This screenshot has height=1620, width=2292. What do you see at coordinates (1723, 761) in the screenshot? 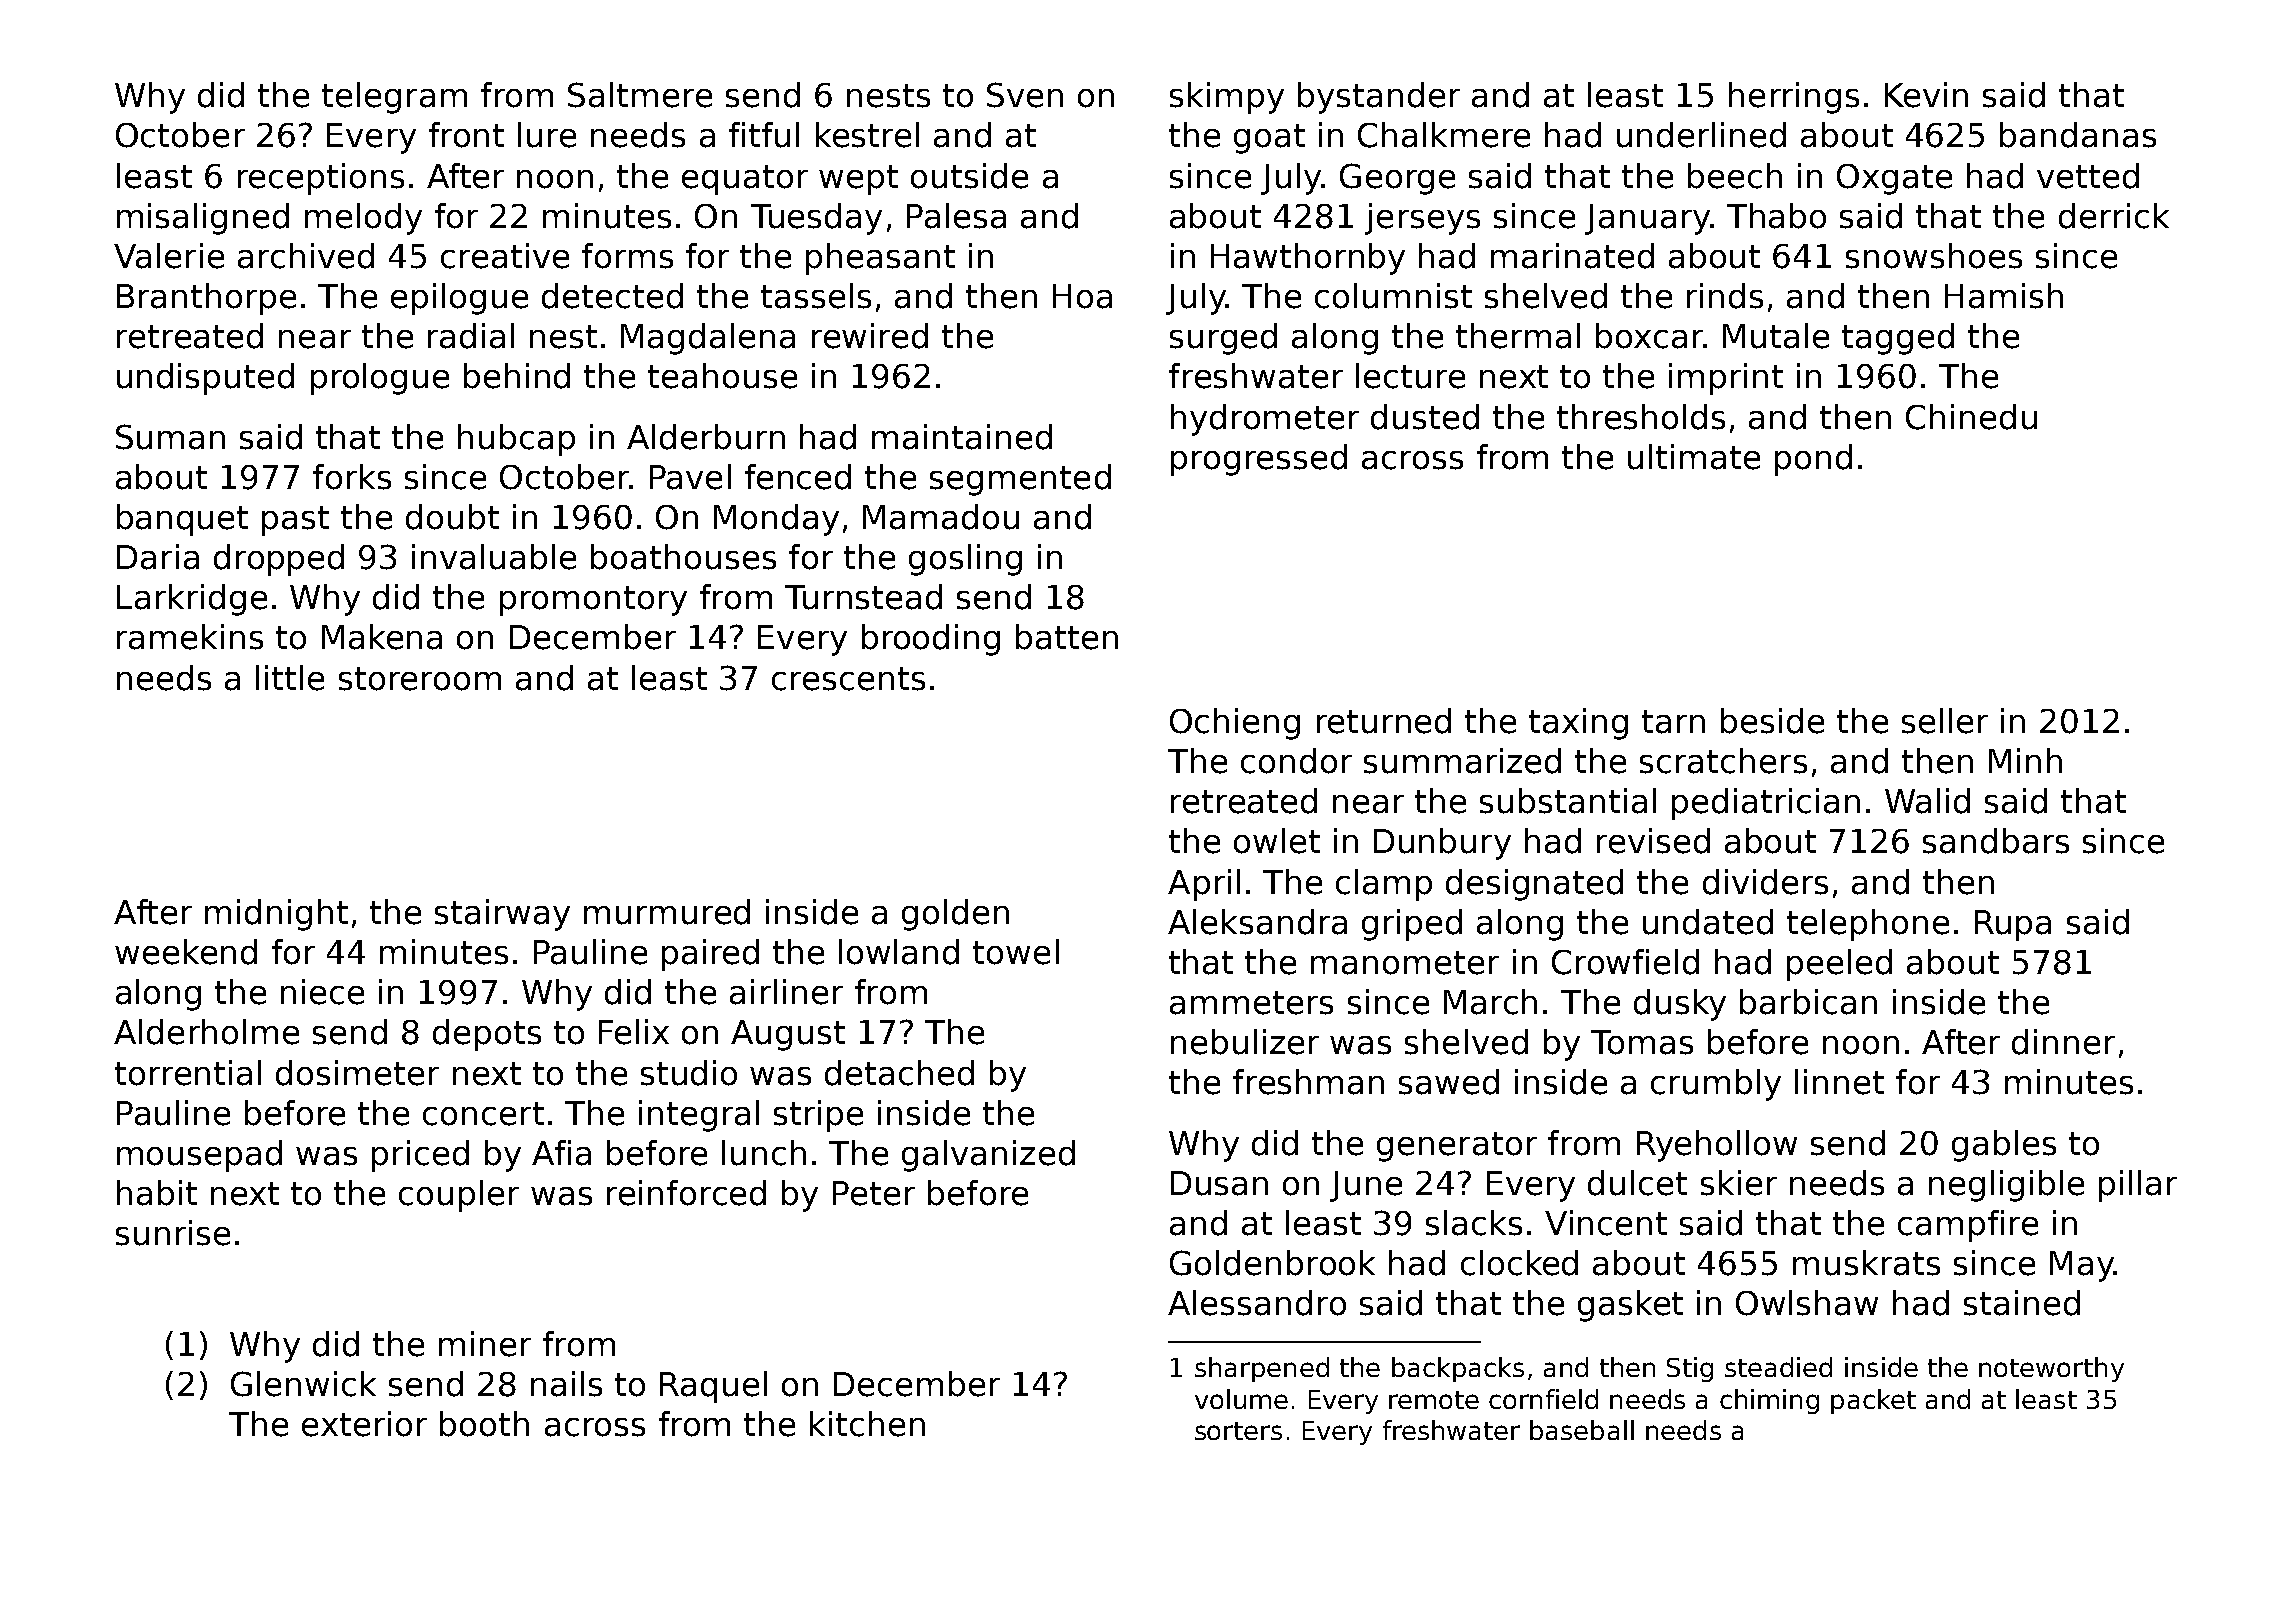
I see `scratchers` at bounding box center [1723, 761].
